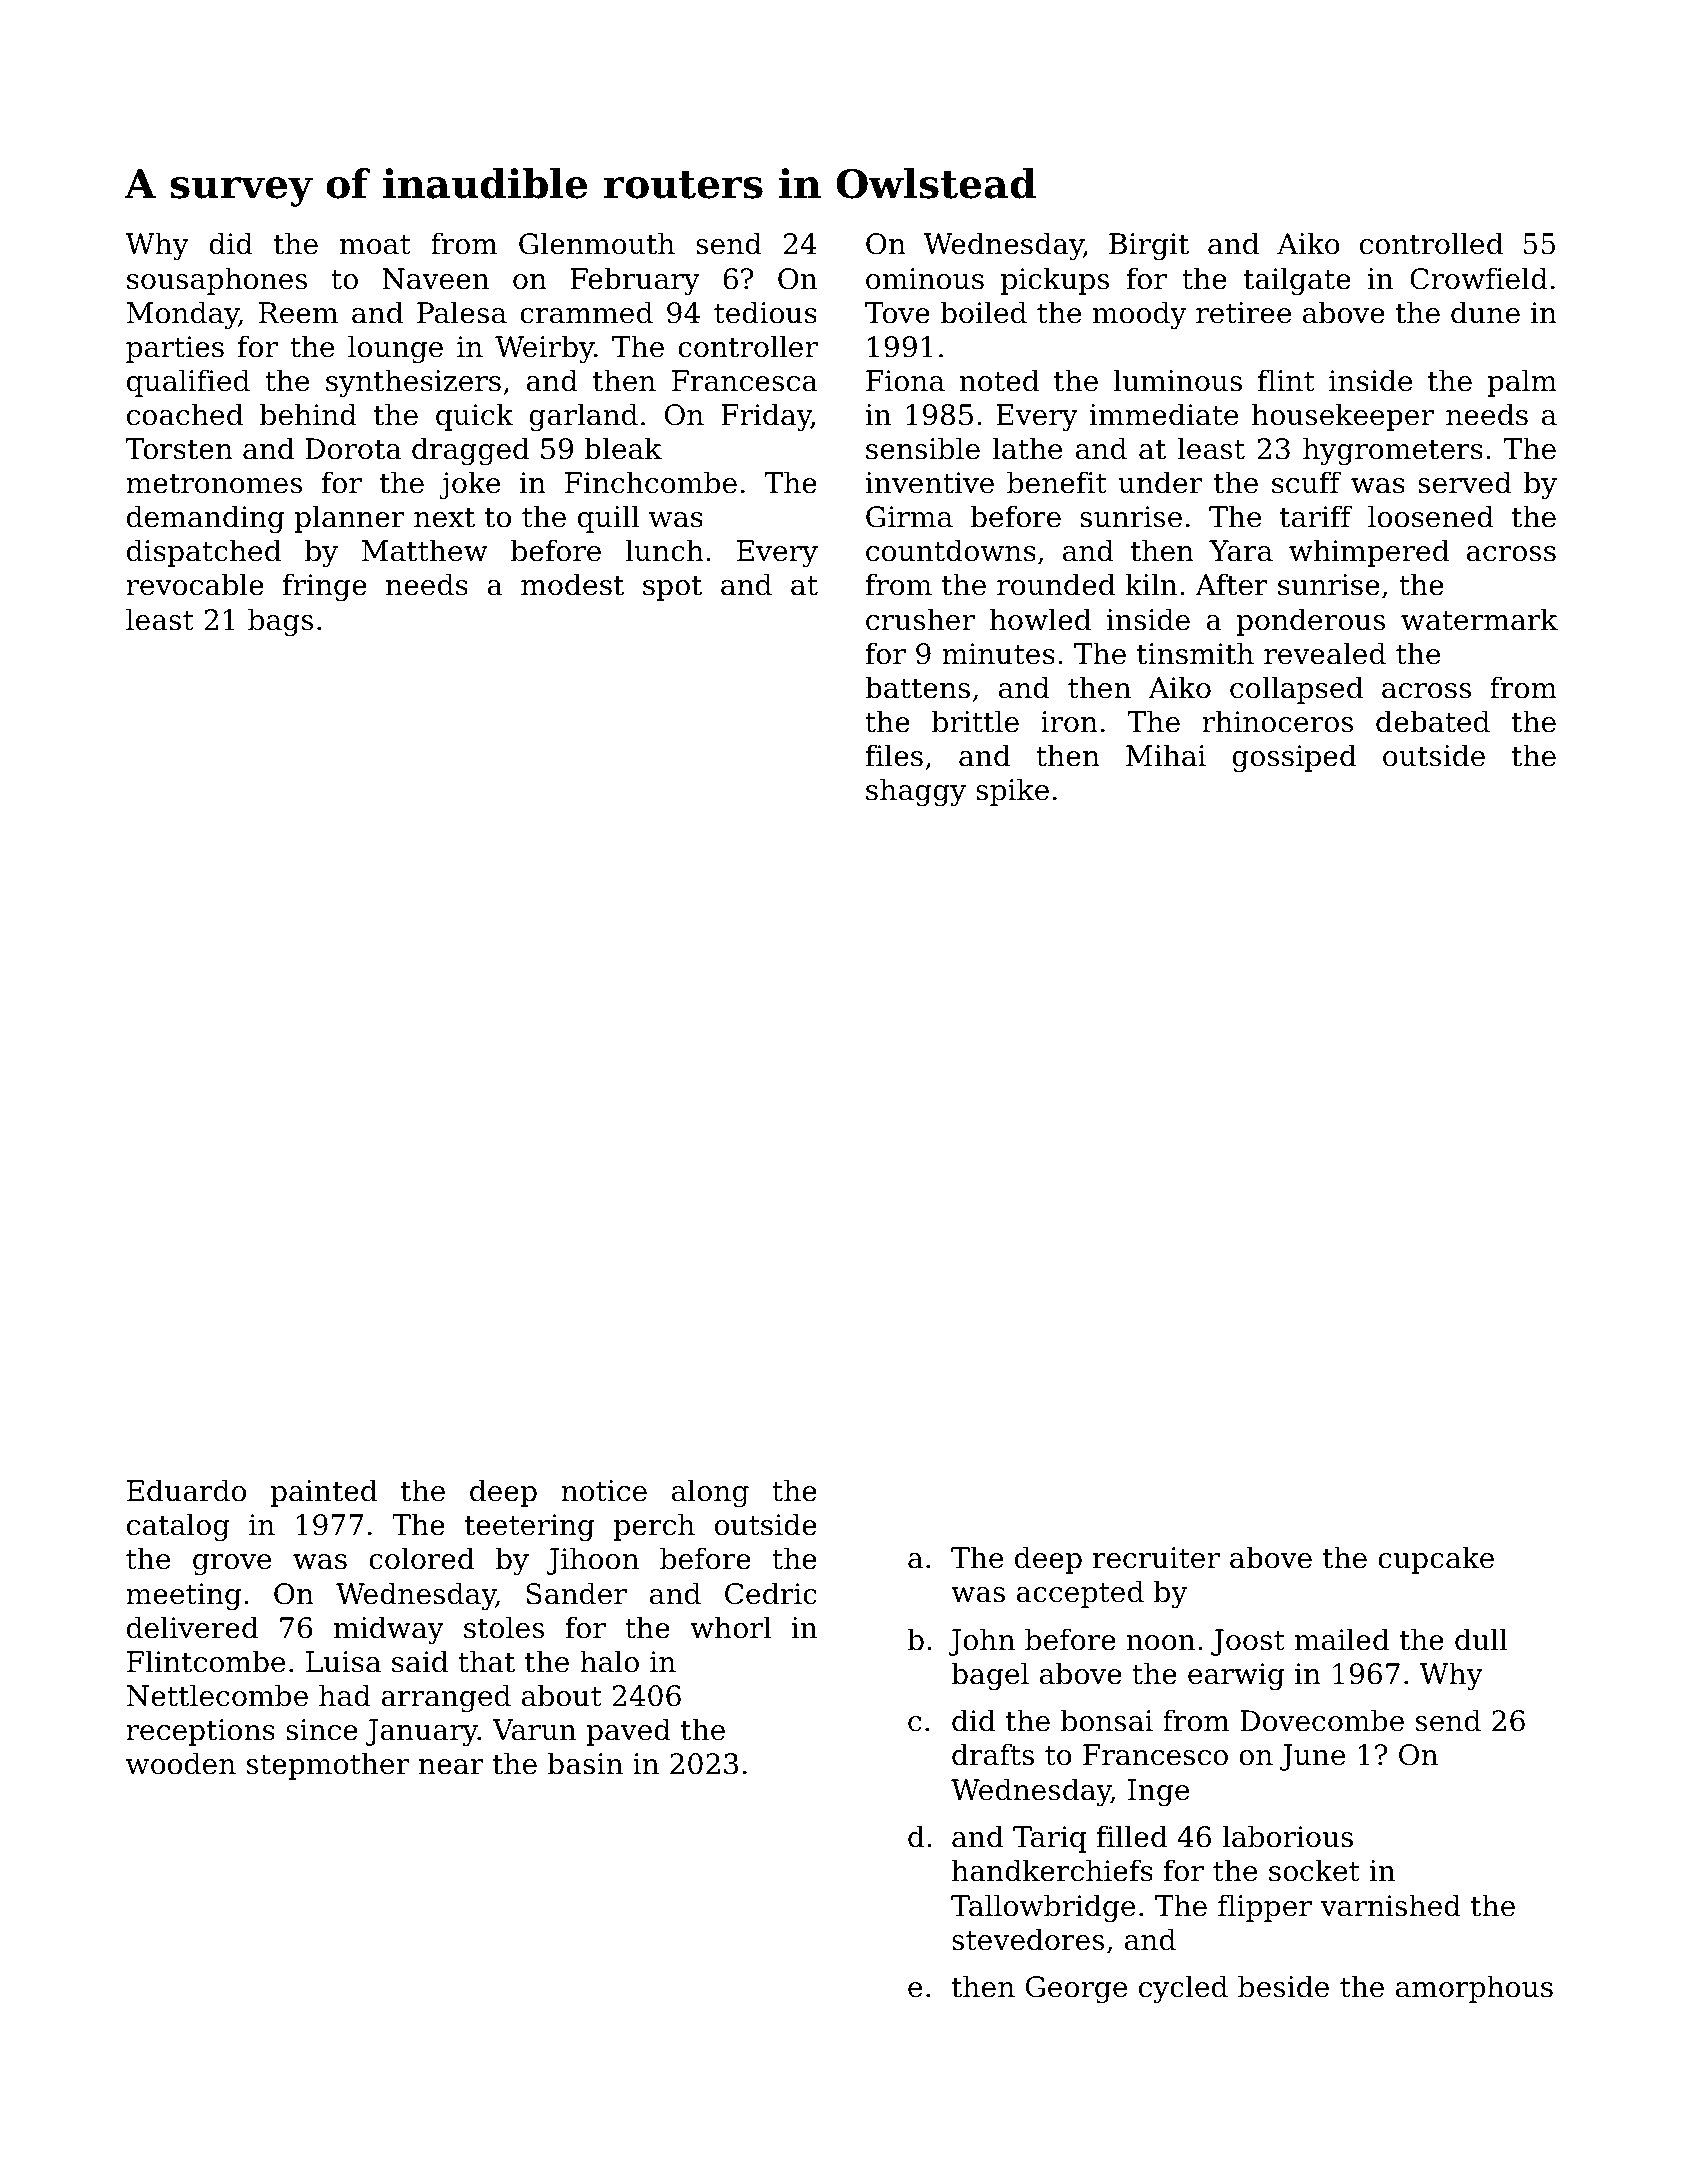  I want to click on watermark, so click(1479, 619).
